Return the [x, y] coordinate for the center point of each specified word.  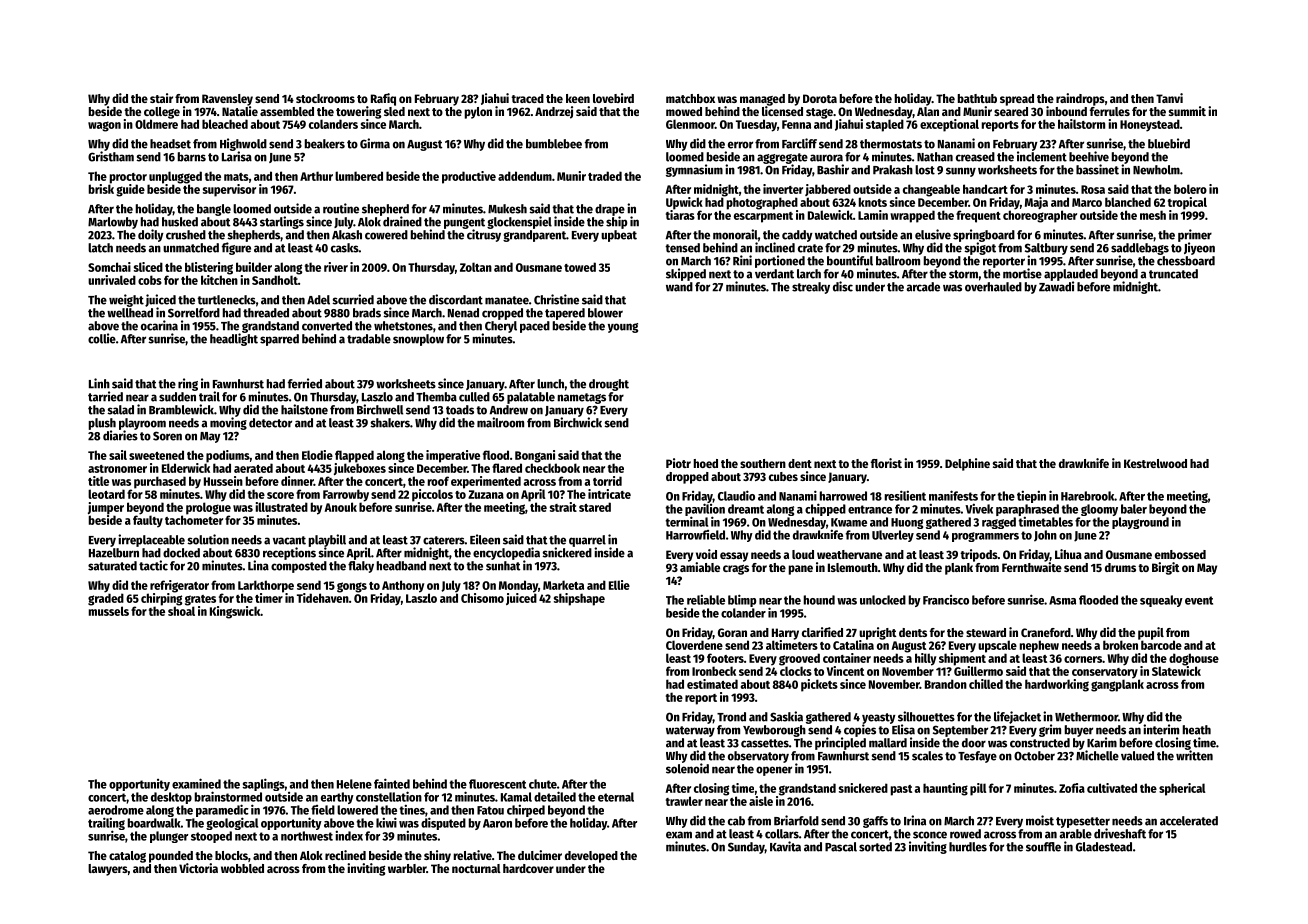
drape [610, 210]
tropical [1187, 203]
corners [1083, 659]
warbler [407, 868]
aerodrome [116, 810]
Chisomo [482, 598]
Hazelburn [114, 553]
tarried [105, 396]
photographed [762, 203]
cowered [386, 235]
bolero [1190, 189]
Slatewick [1176, 671]
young [623, 328]
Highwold [243, 144]
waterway [690, 731]
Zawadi [1056, 286]
